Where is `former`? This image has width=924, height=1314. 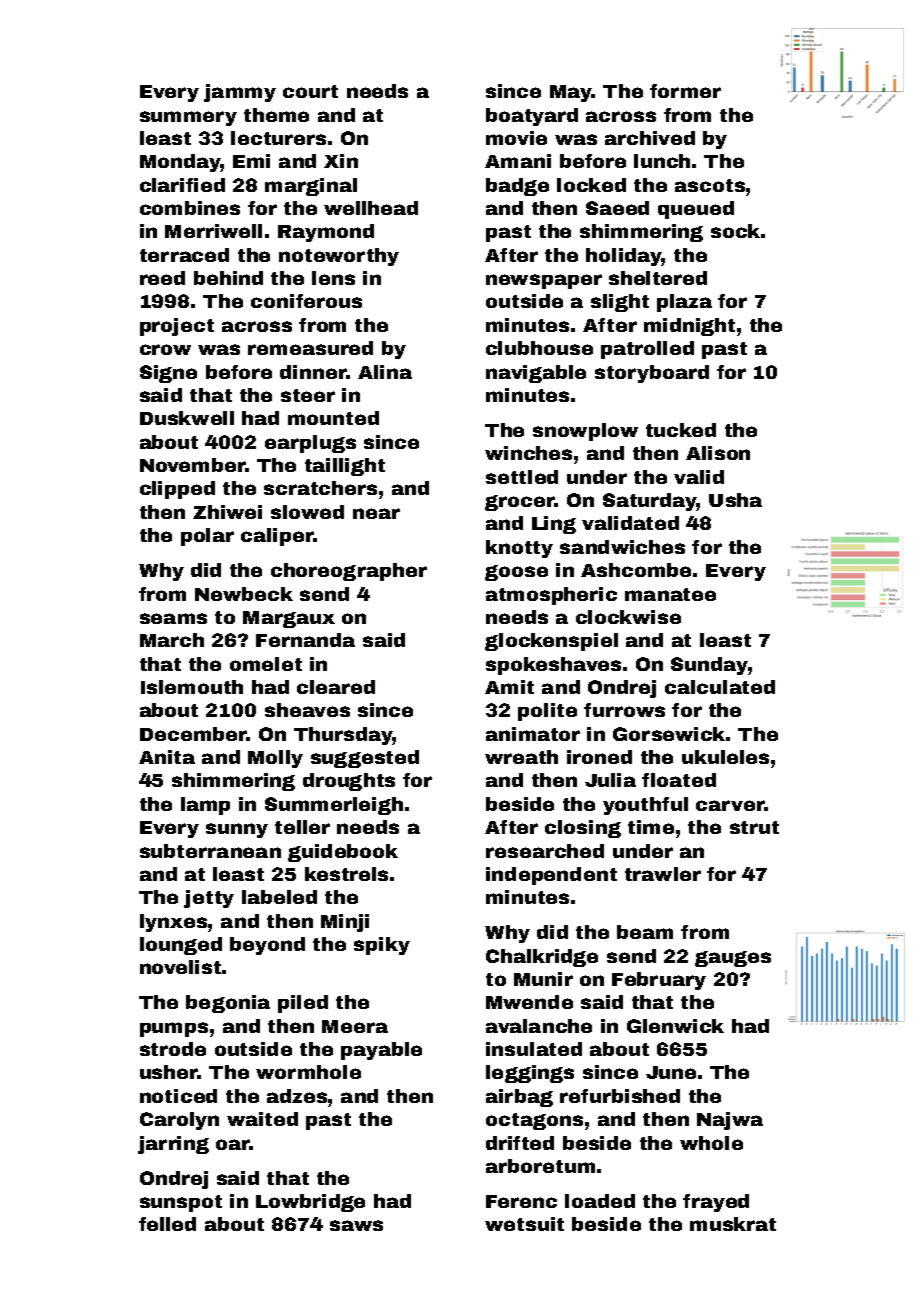 former is located at coordinates (685, 91).
